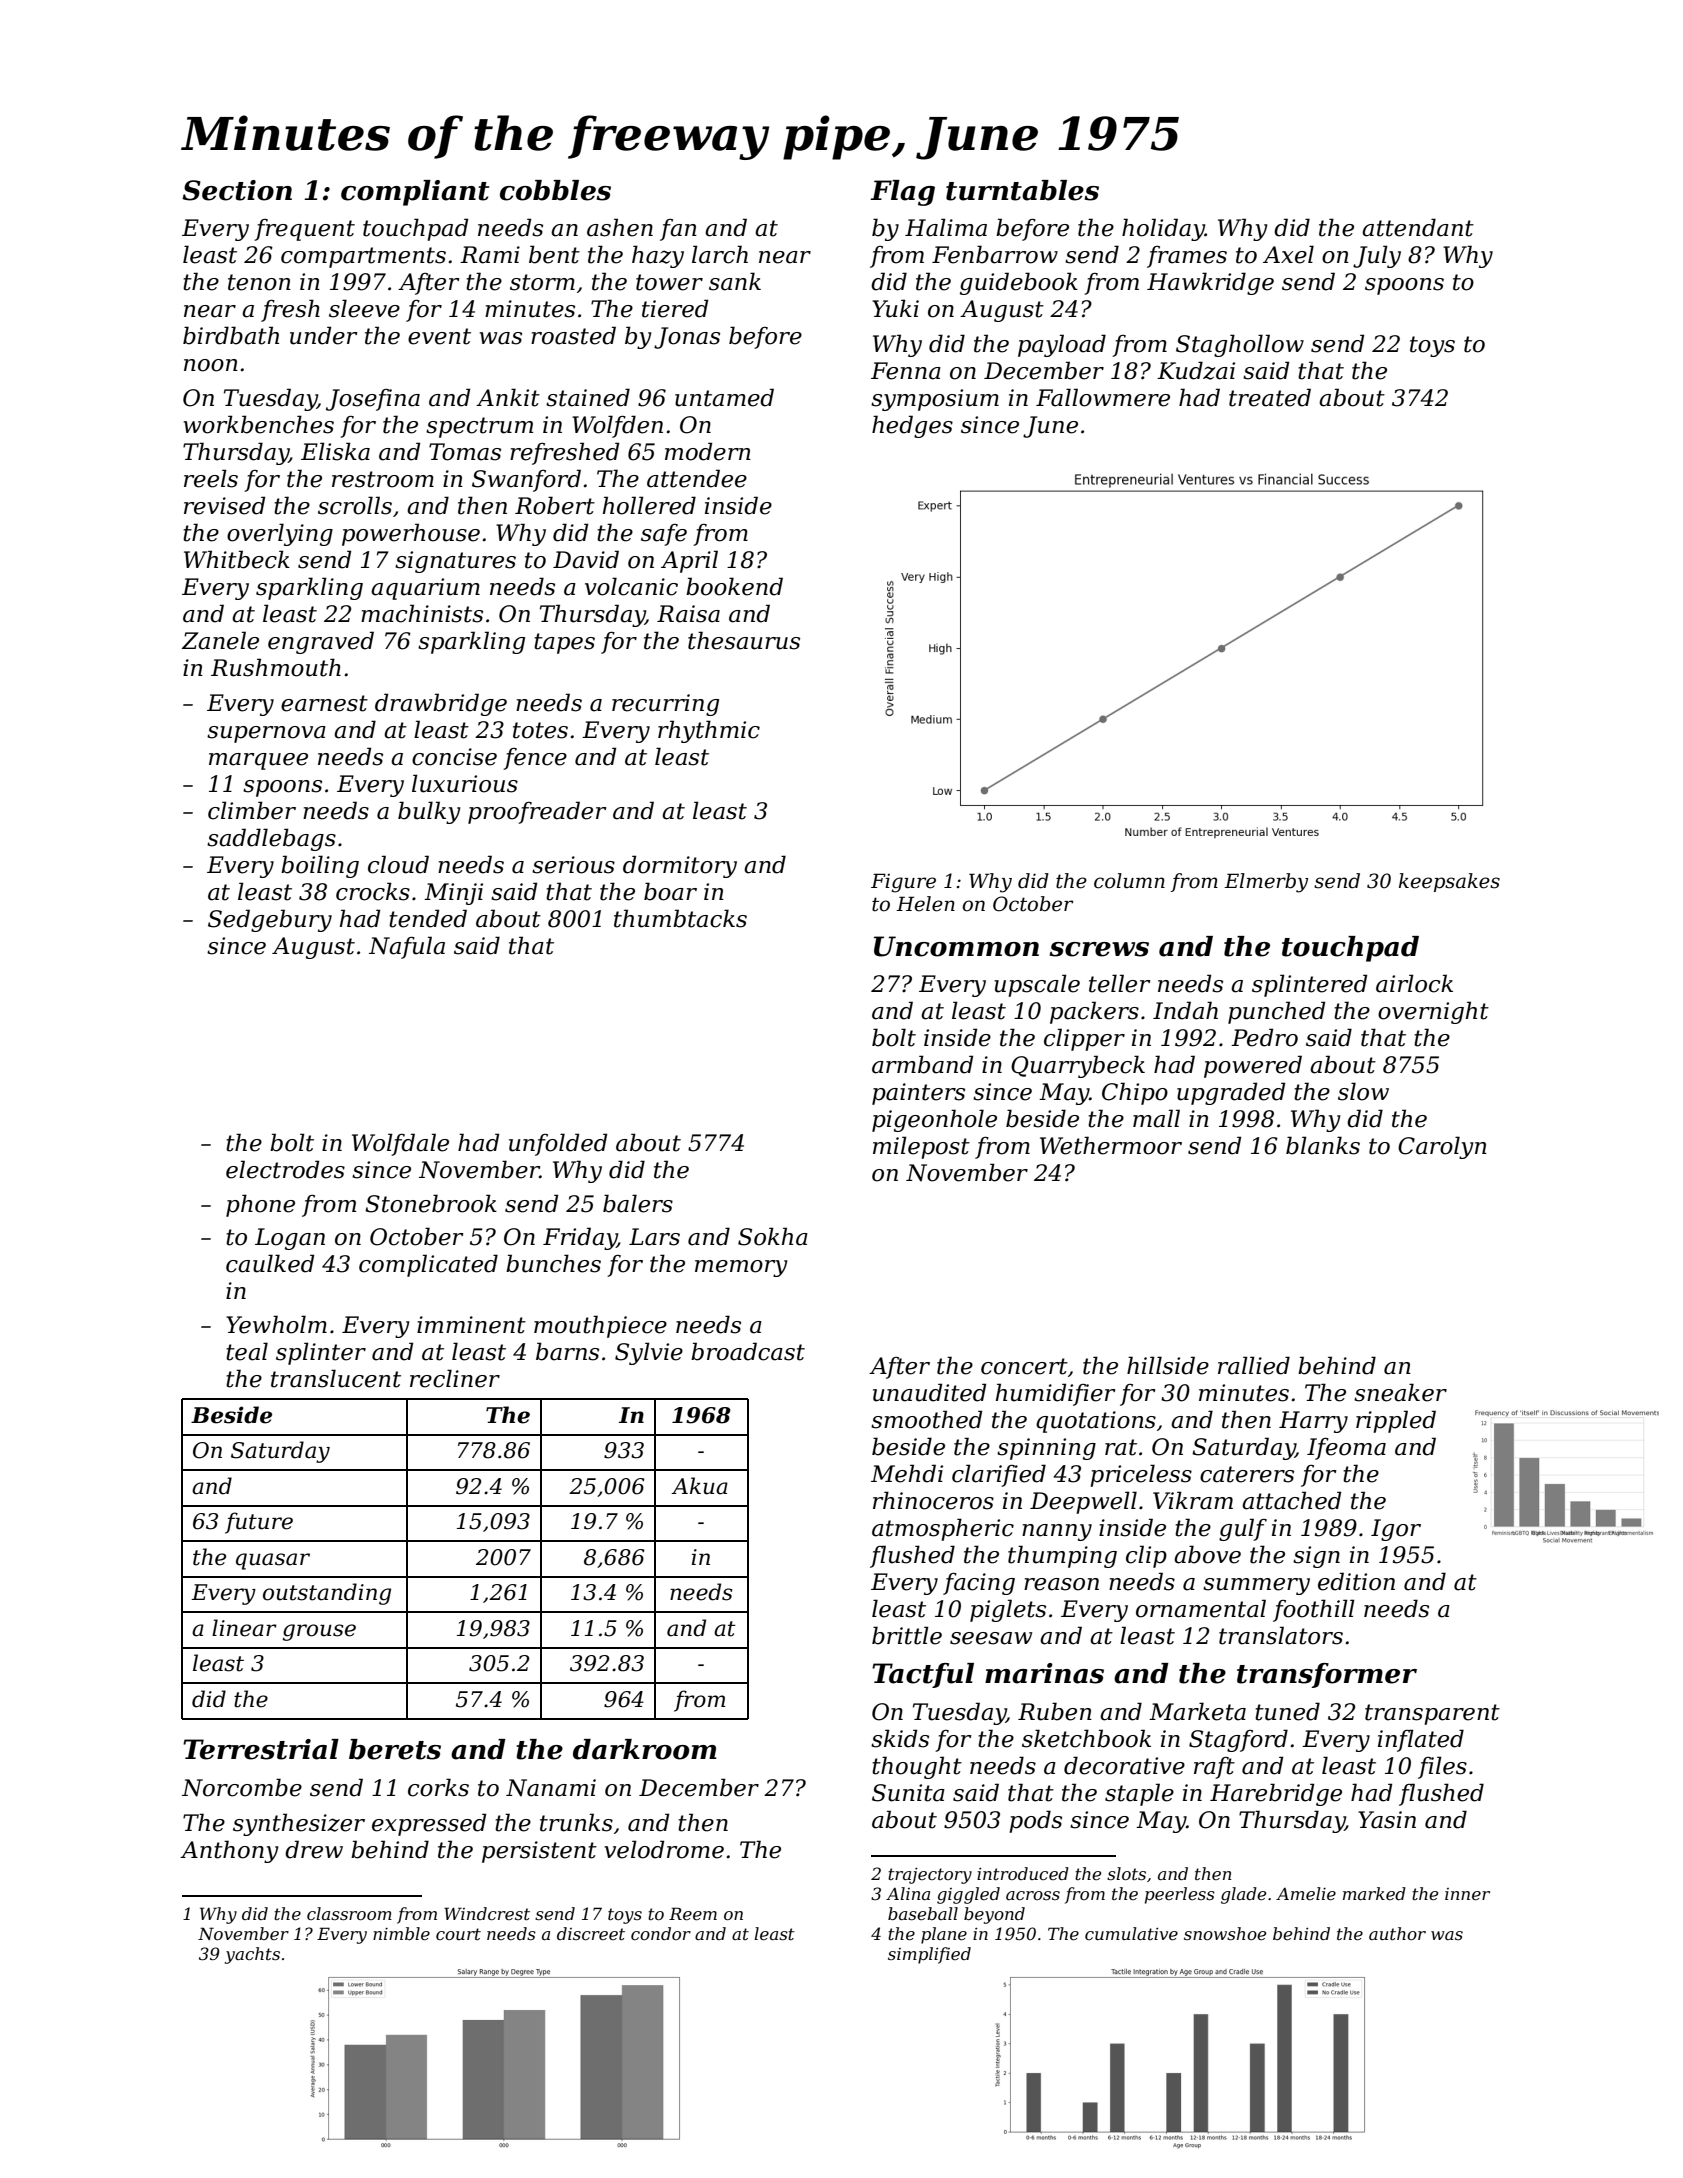 This screenshot has height=2178, width=1683. What do you see at coordinates (921, 1147) in the screenshot?
I see `milepost` at bounding box center [921, 1147].
